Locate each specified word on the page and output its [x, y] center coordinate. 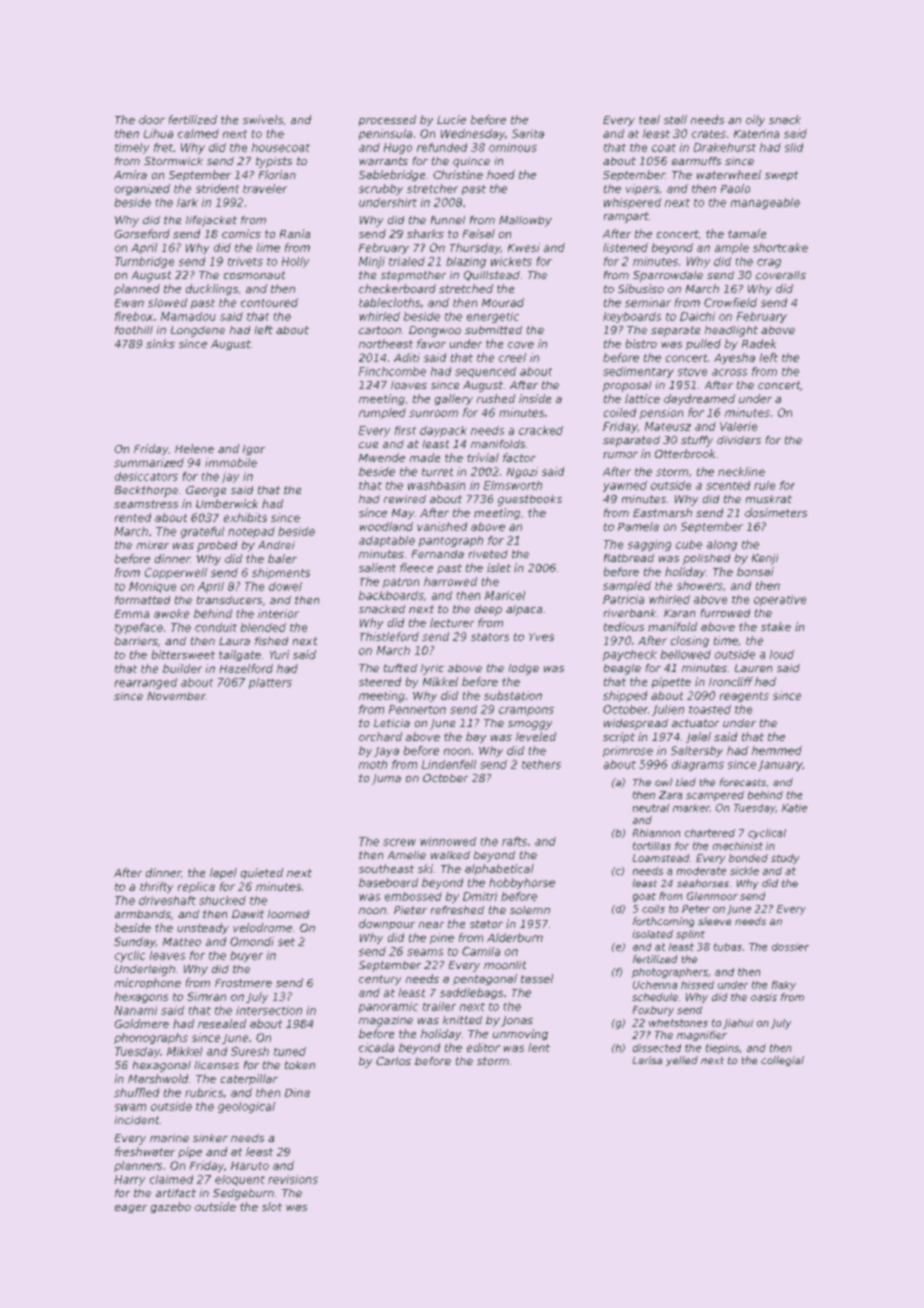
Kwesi [524, 247]
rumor [620, 455]
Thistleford [389, 636]
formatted [142, 600]
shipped [625, 696]
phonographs [151, 1038]
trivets [245, 261]
